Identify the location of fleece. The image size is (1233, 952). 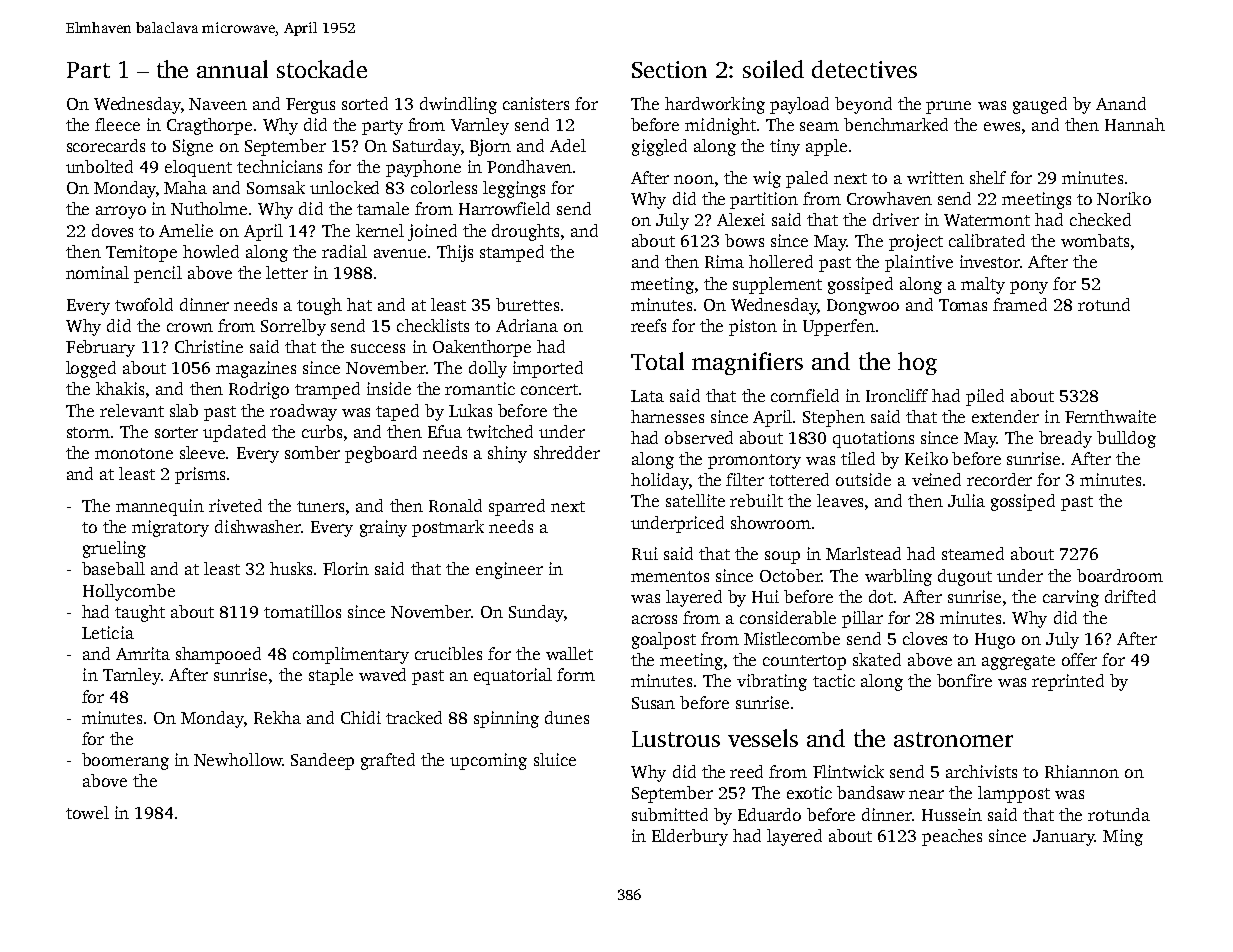
(117, 124).
